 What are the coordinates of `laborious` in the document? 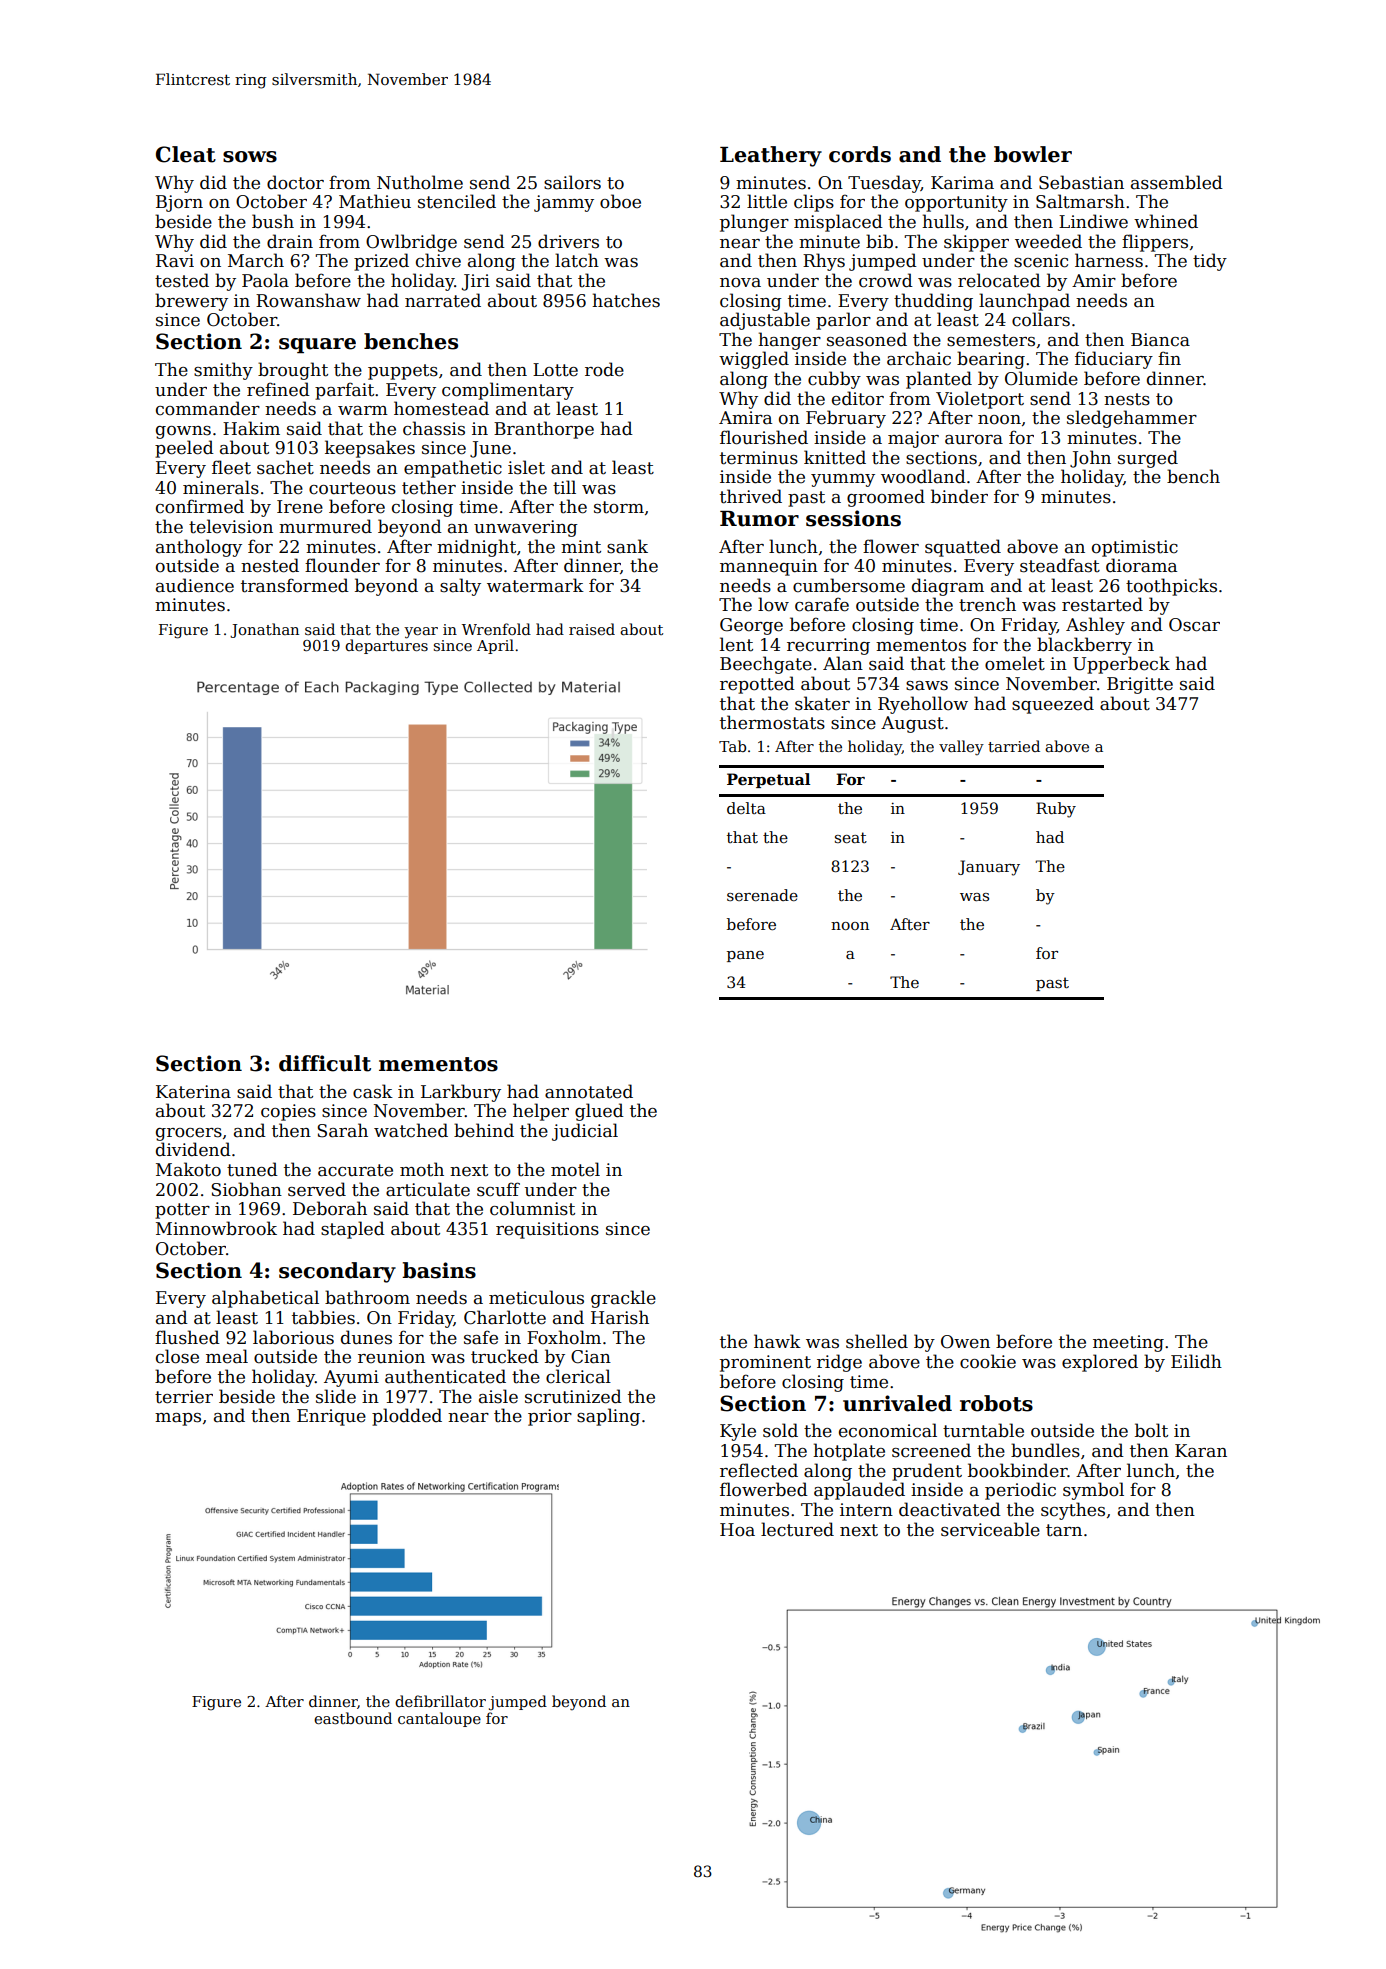 It's located at (293, 1337).
